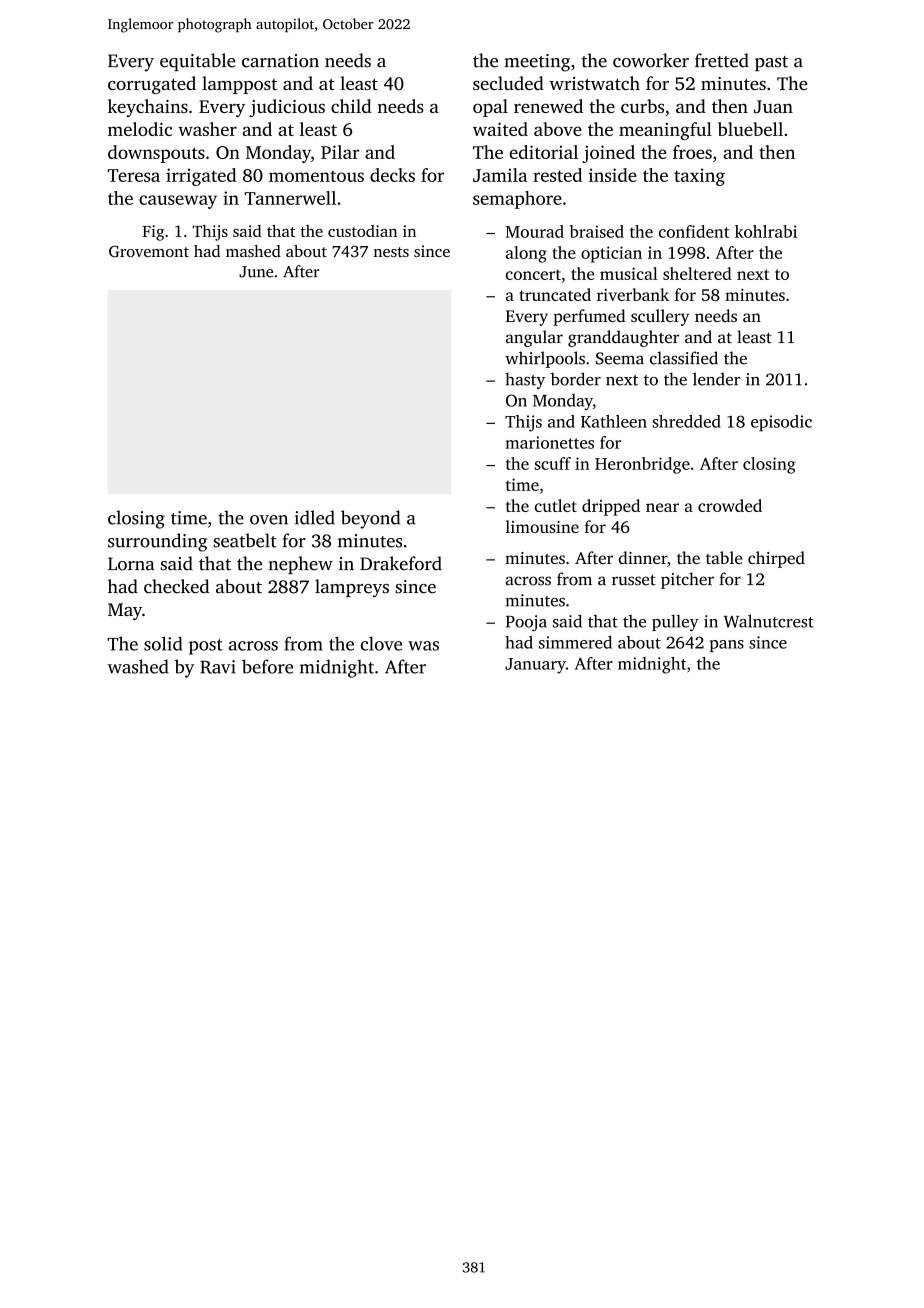 This image has width=924, height=1308. I want to click on Grovemont, so click(149, 252).
